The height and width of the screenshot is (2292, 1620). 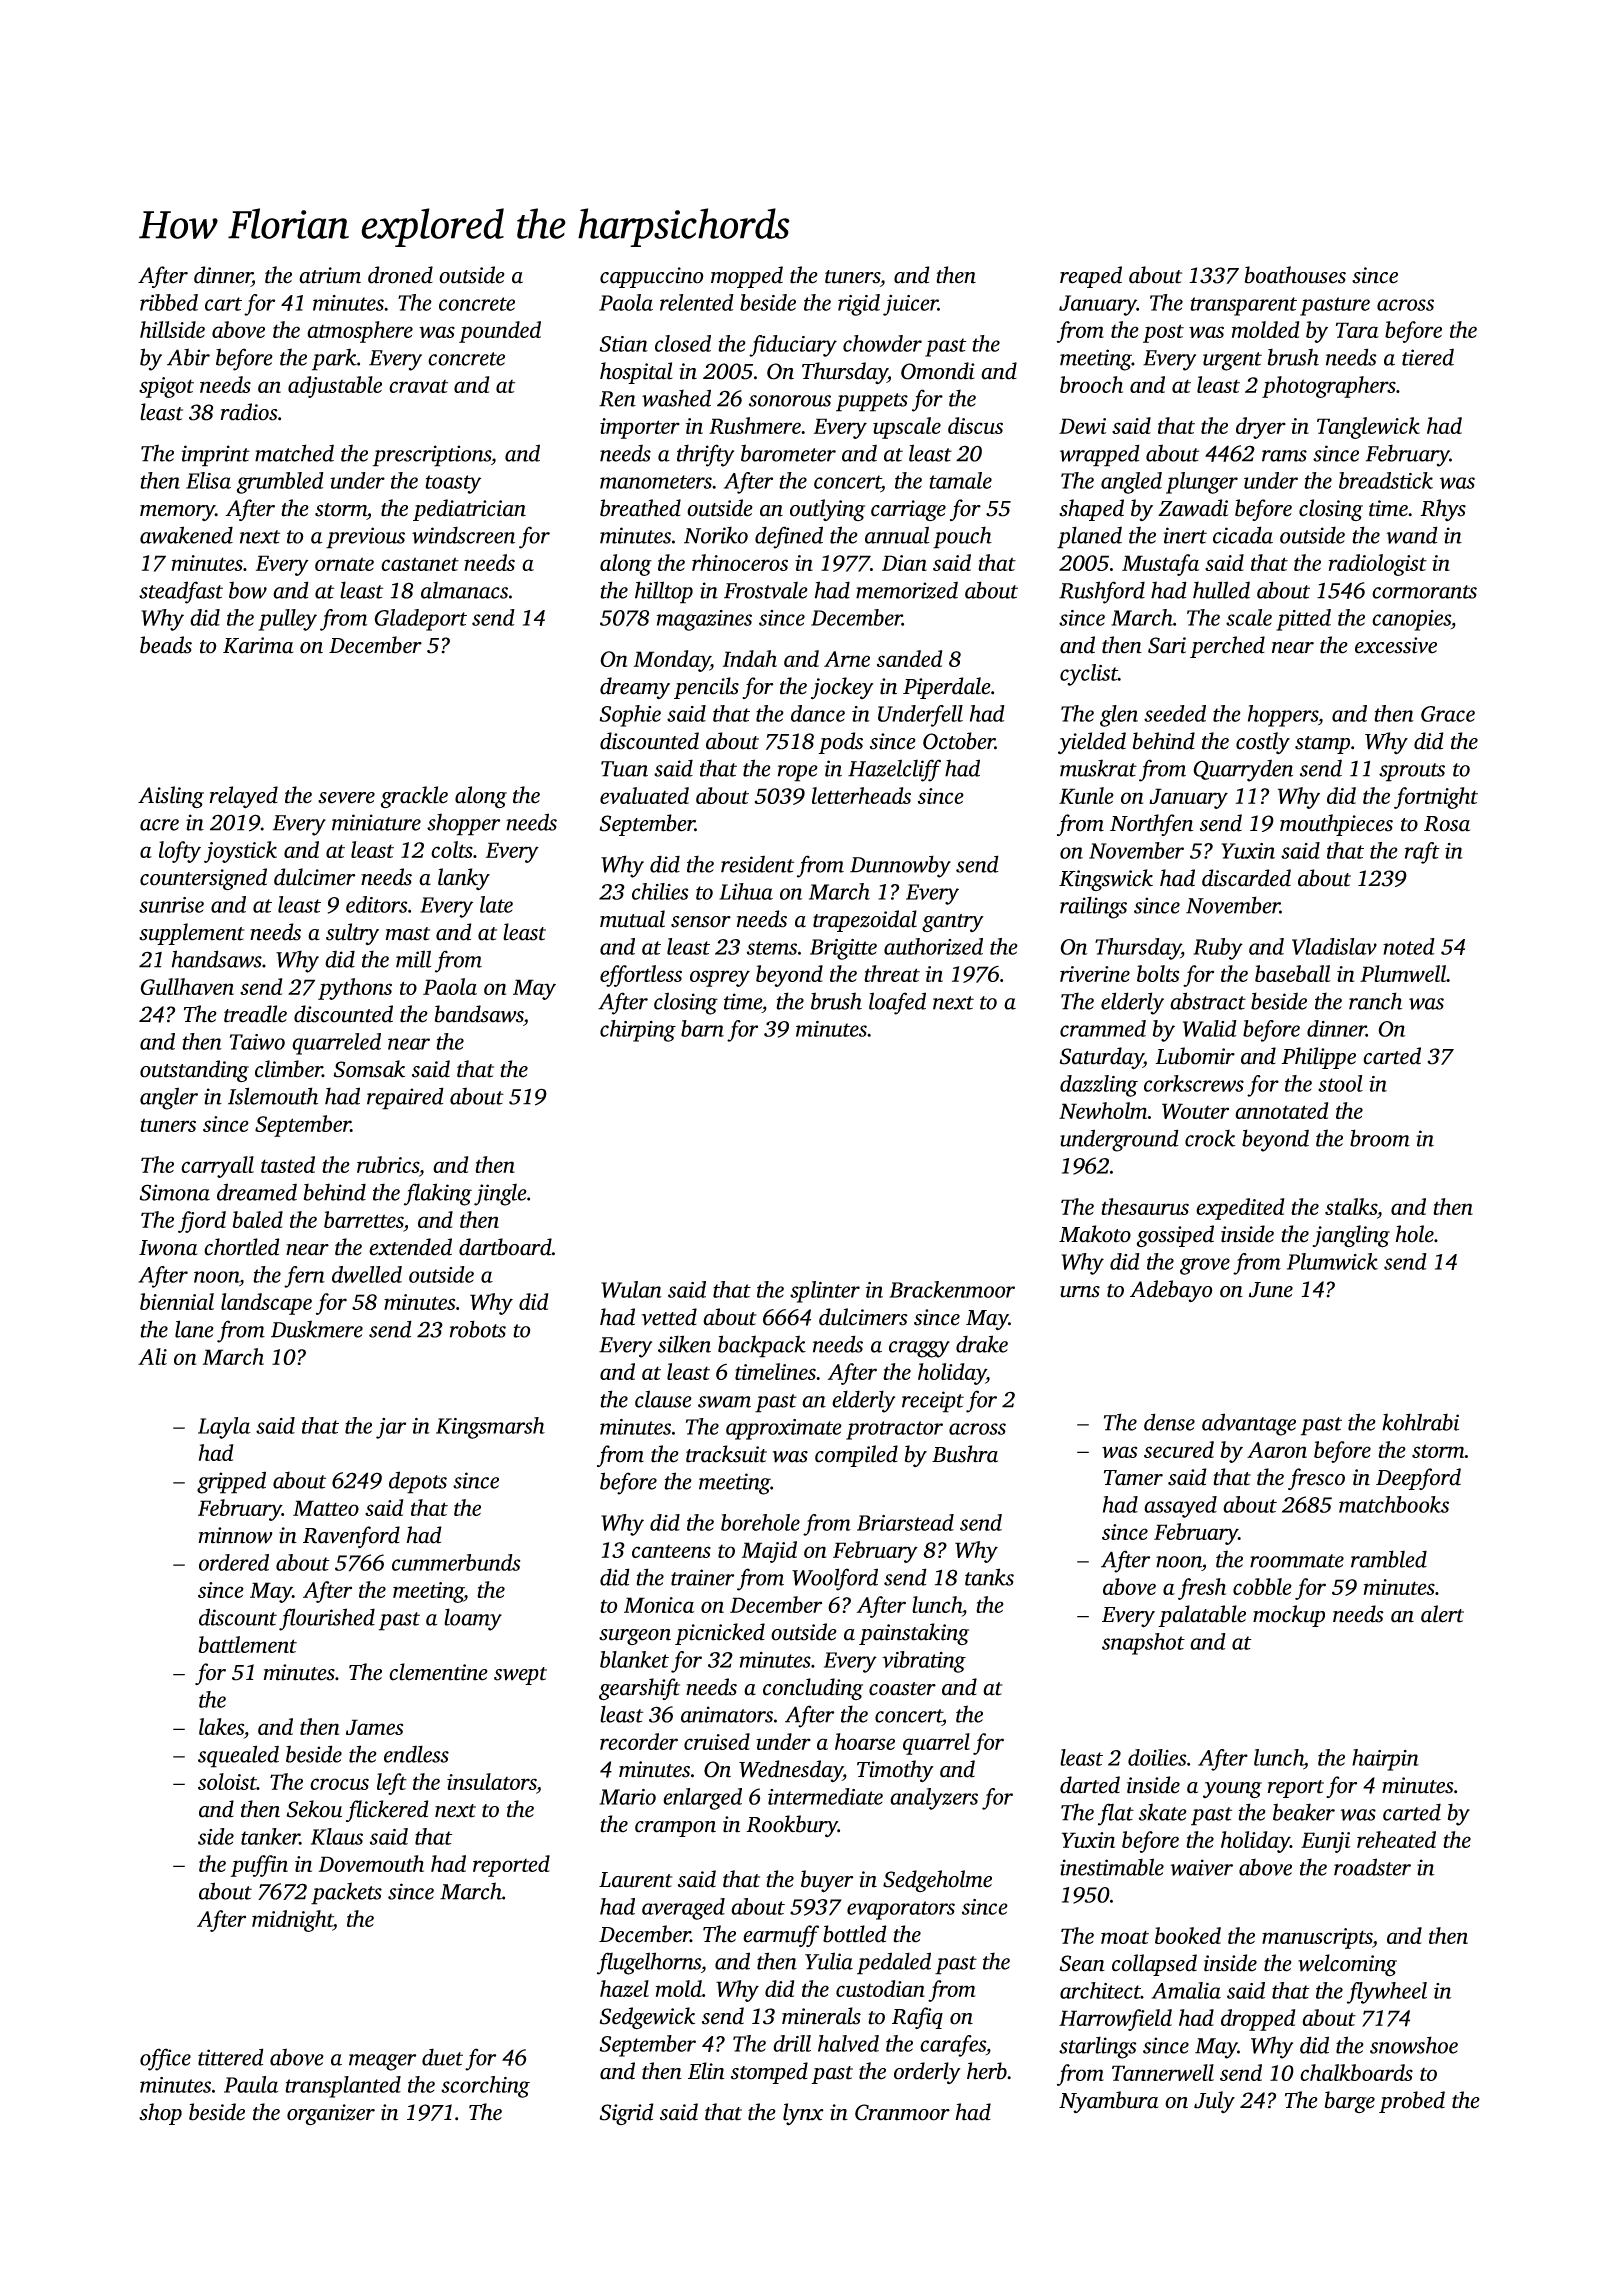 What do you see at coordinates (330, 275) in the screenshot?
I see `atrium` at bounding box center [330, 275].
